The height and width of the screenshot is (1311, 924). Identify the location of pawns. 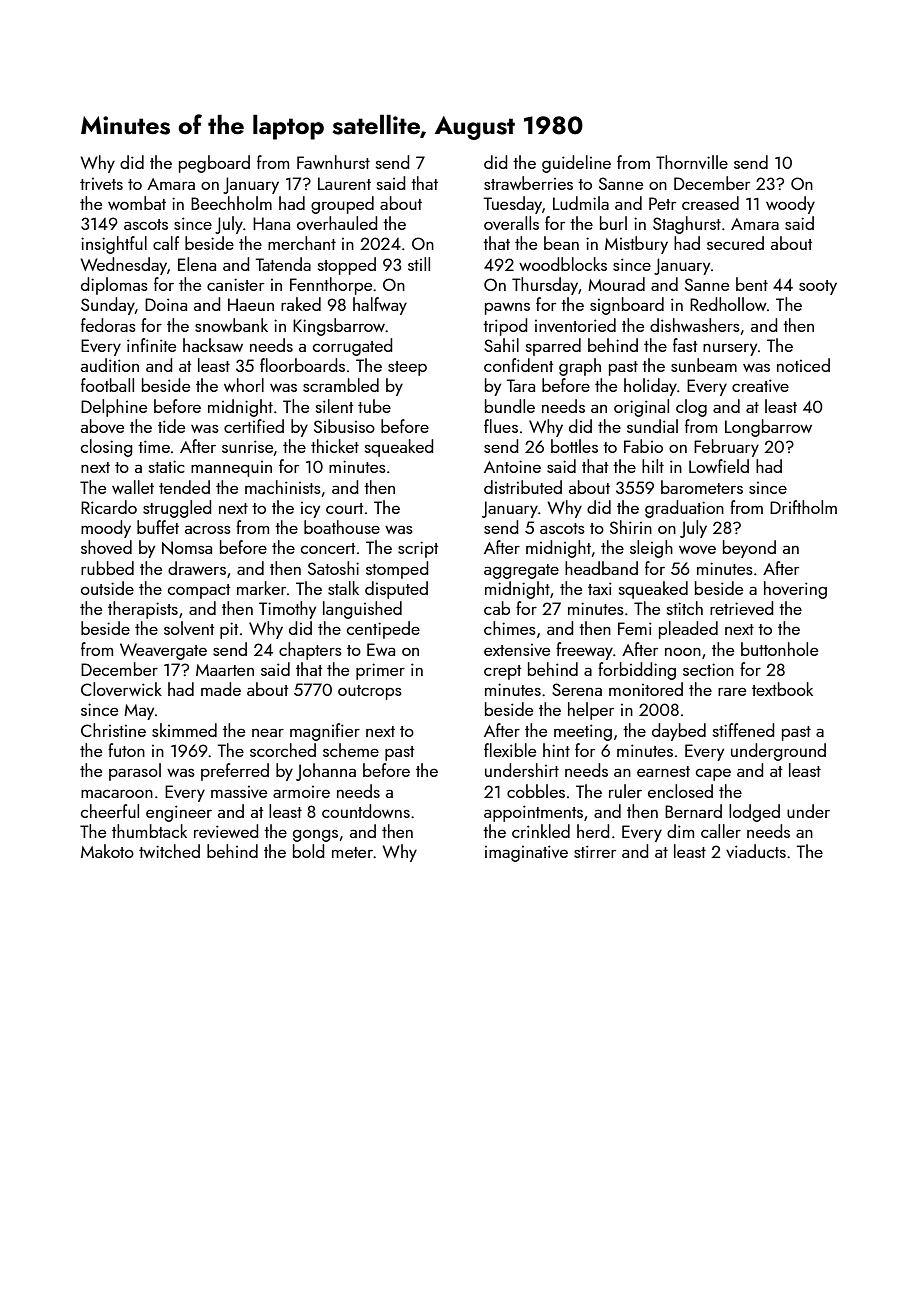
(507, 308).
